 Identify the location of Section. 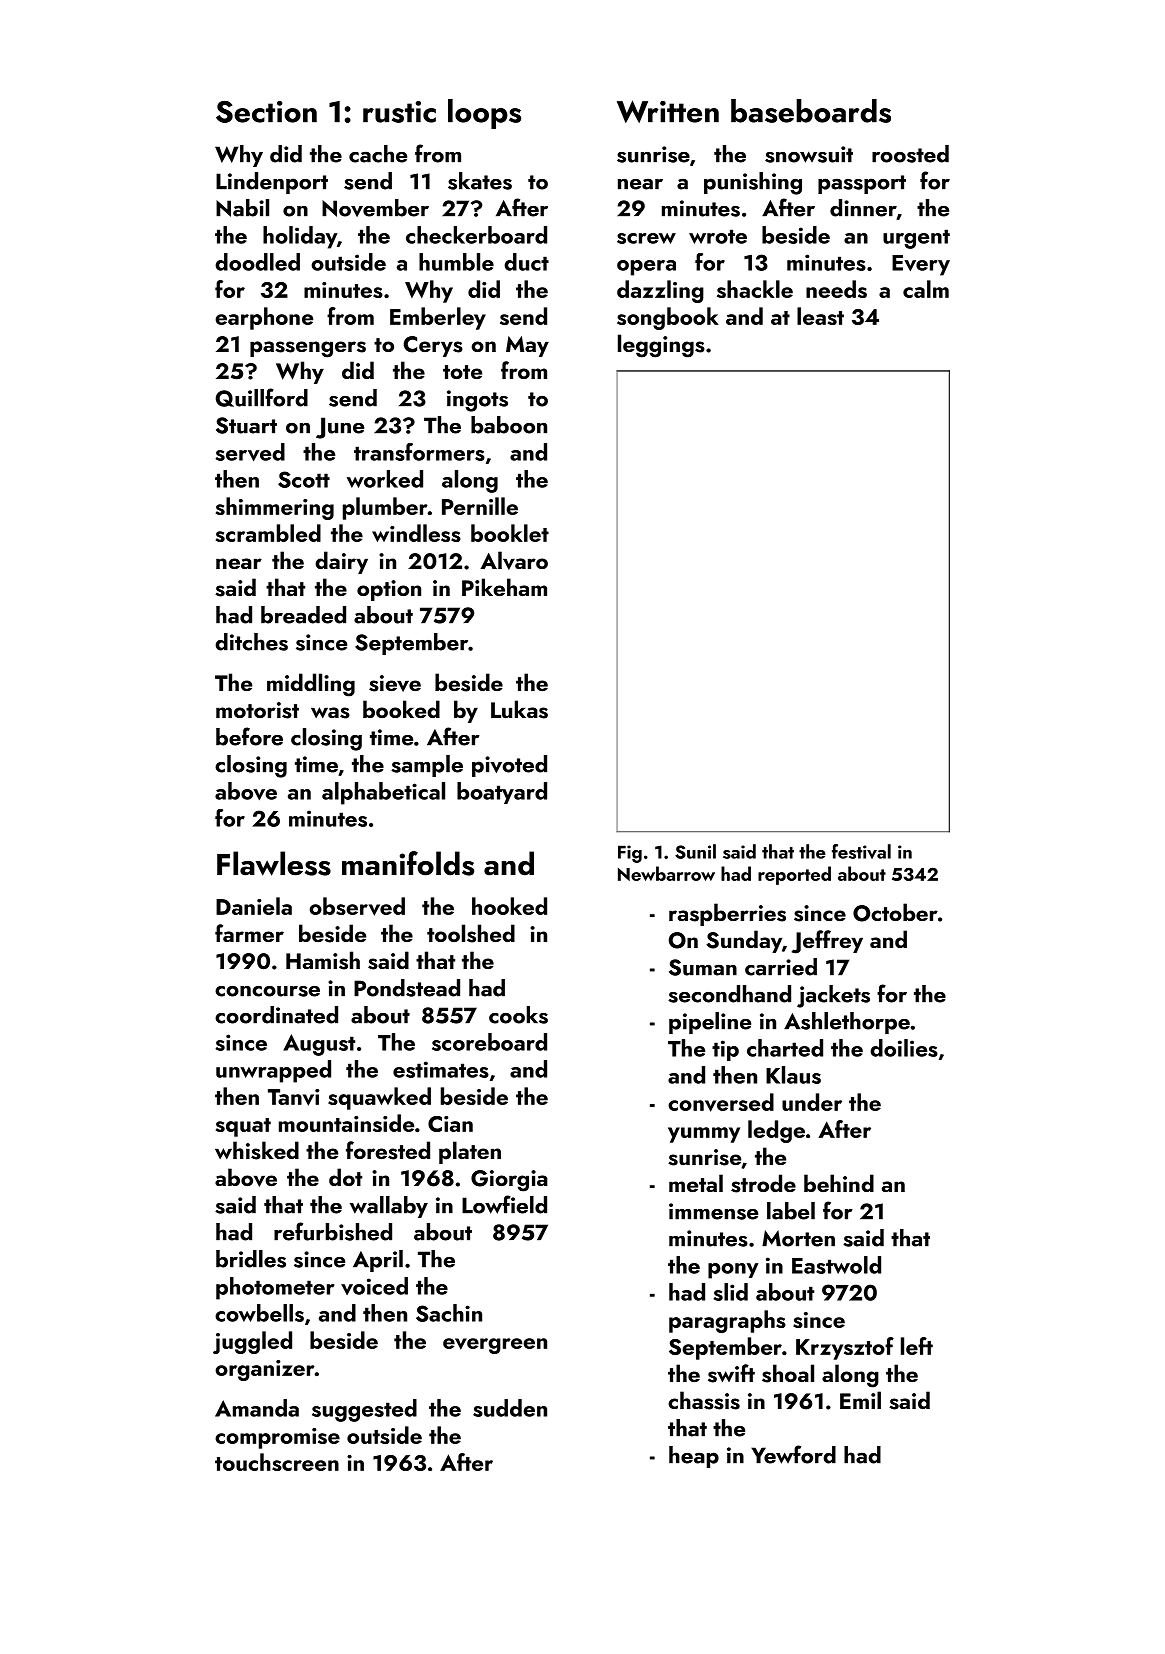
(266, 112).
